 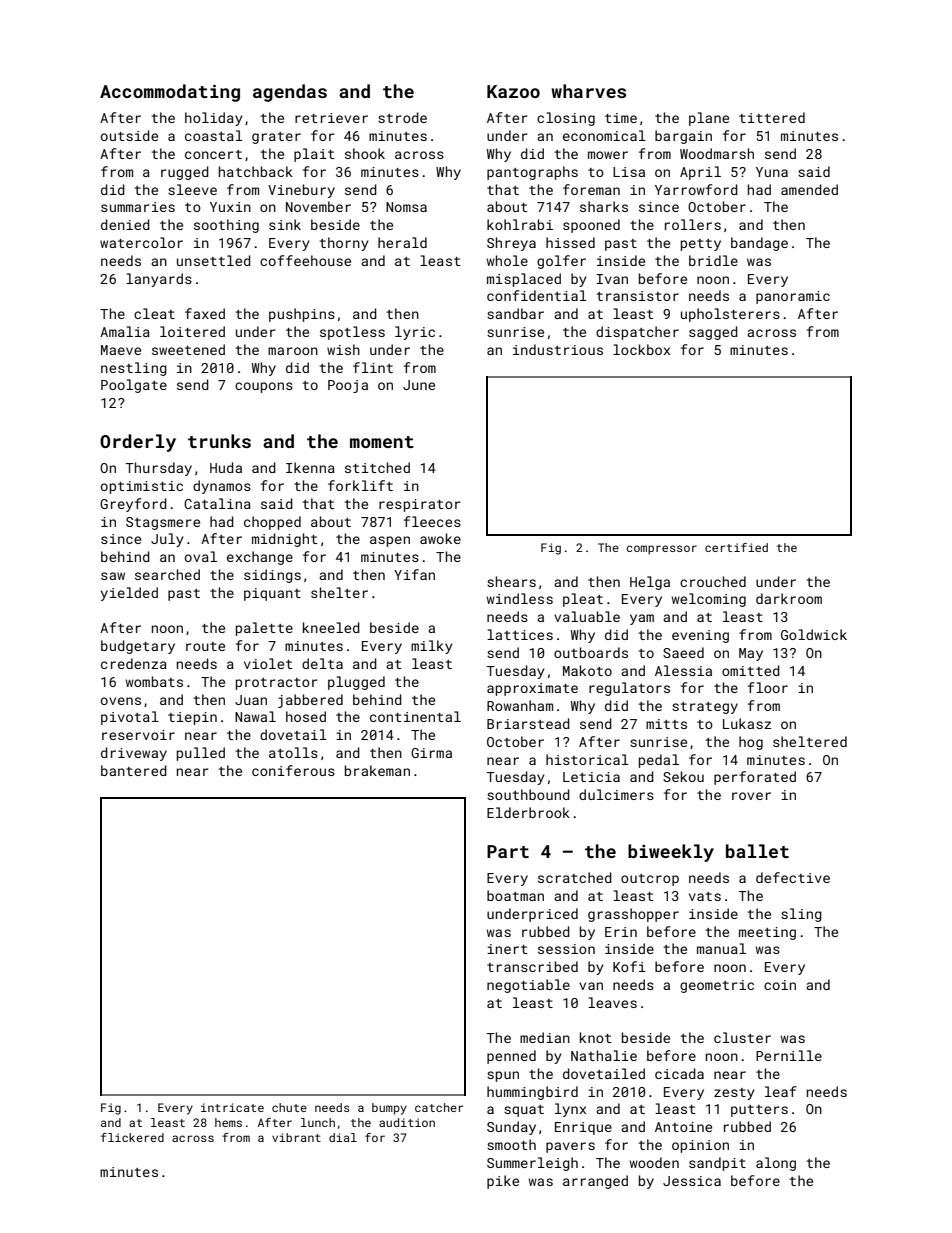 What do you see at coordinates (513, 91) in the image?
I see `Kazoo` at bounding box center [513, 91].
